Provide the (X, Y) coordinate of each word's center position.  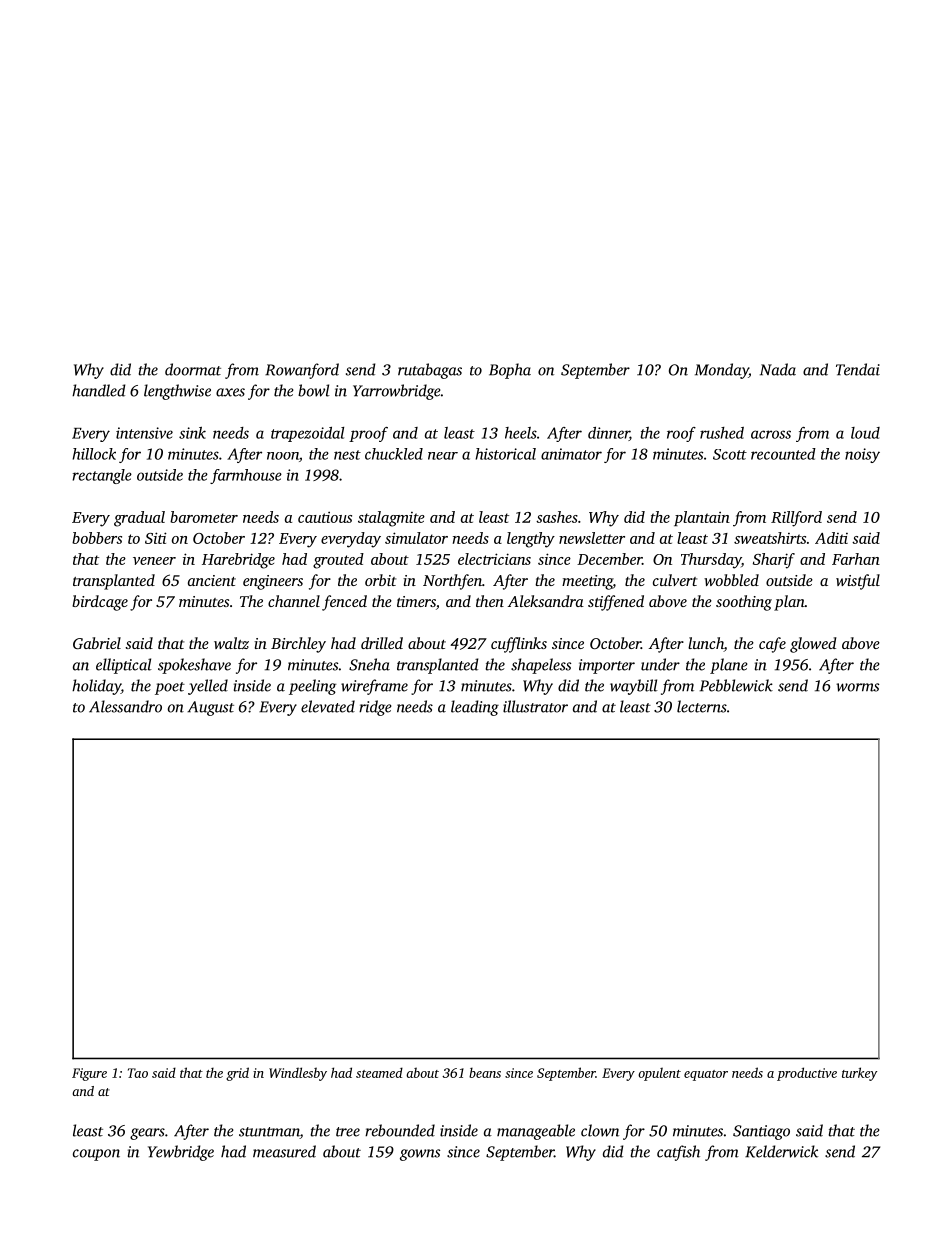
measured (284, 1151)
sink (192, 433)
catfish (678, 1153)
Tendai (858, 369)
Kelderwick (781, 1151)
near (443, 456)
